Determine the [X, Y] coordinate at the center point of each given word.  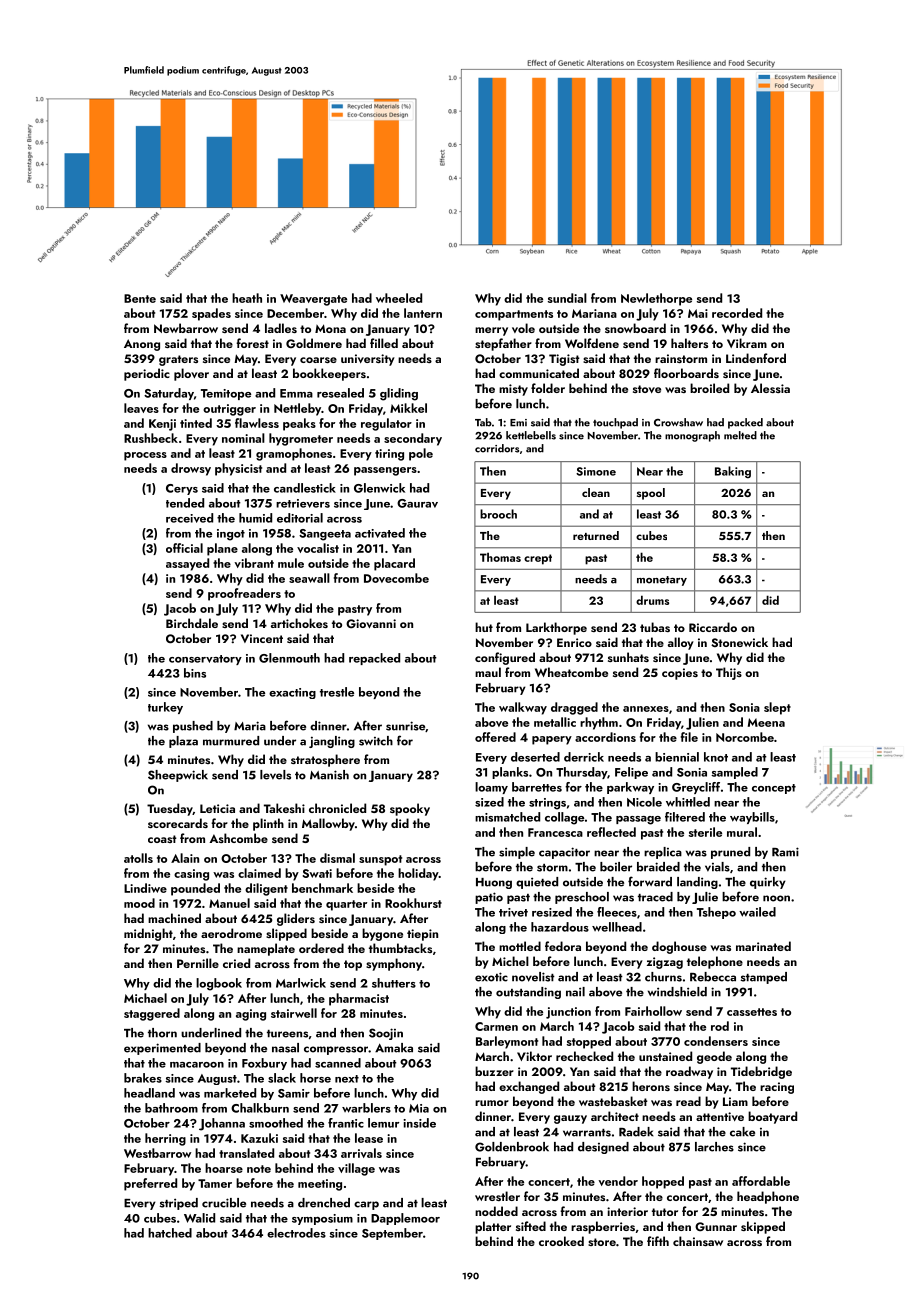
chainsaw [698, 1241]
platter [493, 1227]
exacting [292, 693]
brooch [498, 514]
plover [191, 374]
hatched [170, 1233]
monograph [692, 436]
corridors [497, 448]
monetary [662, 581]
